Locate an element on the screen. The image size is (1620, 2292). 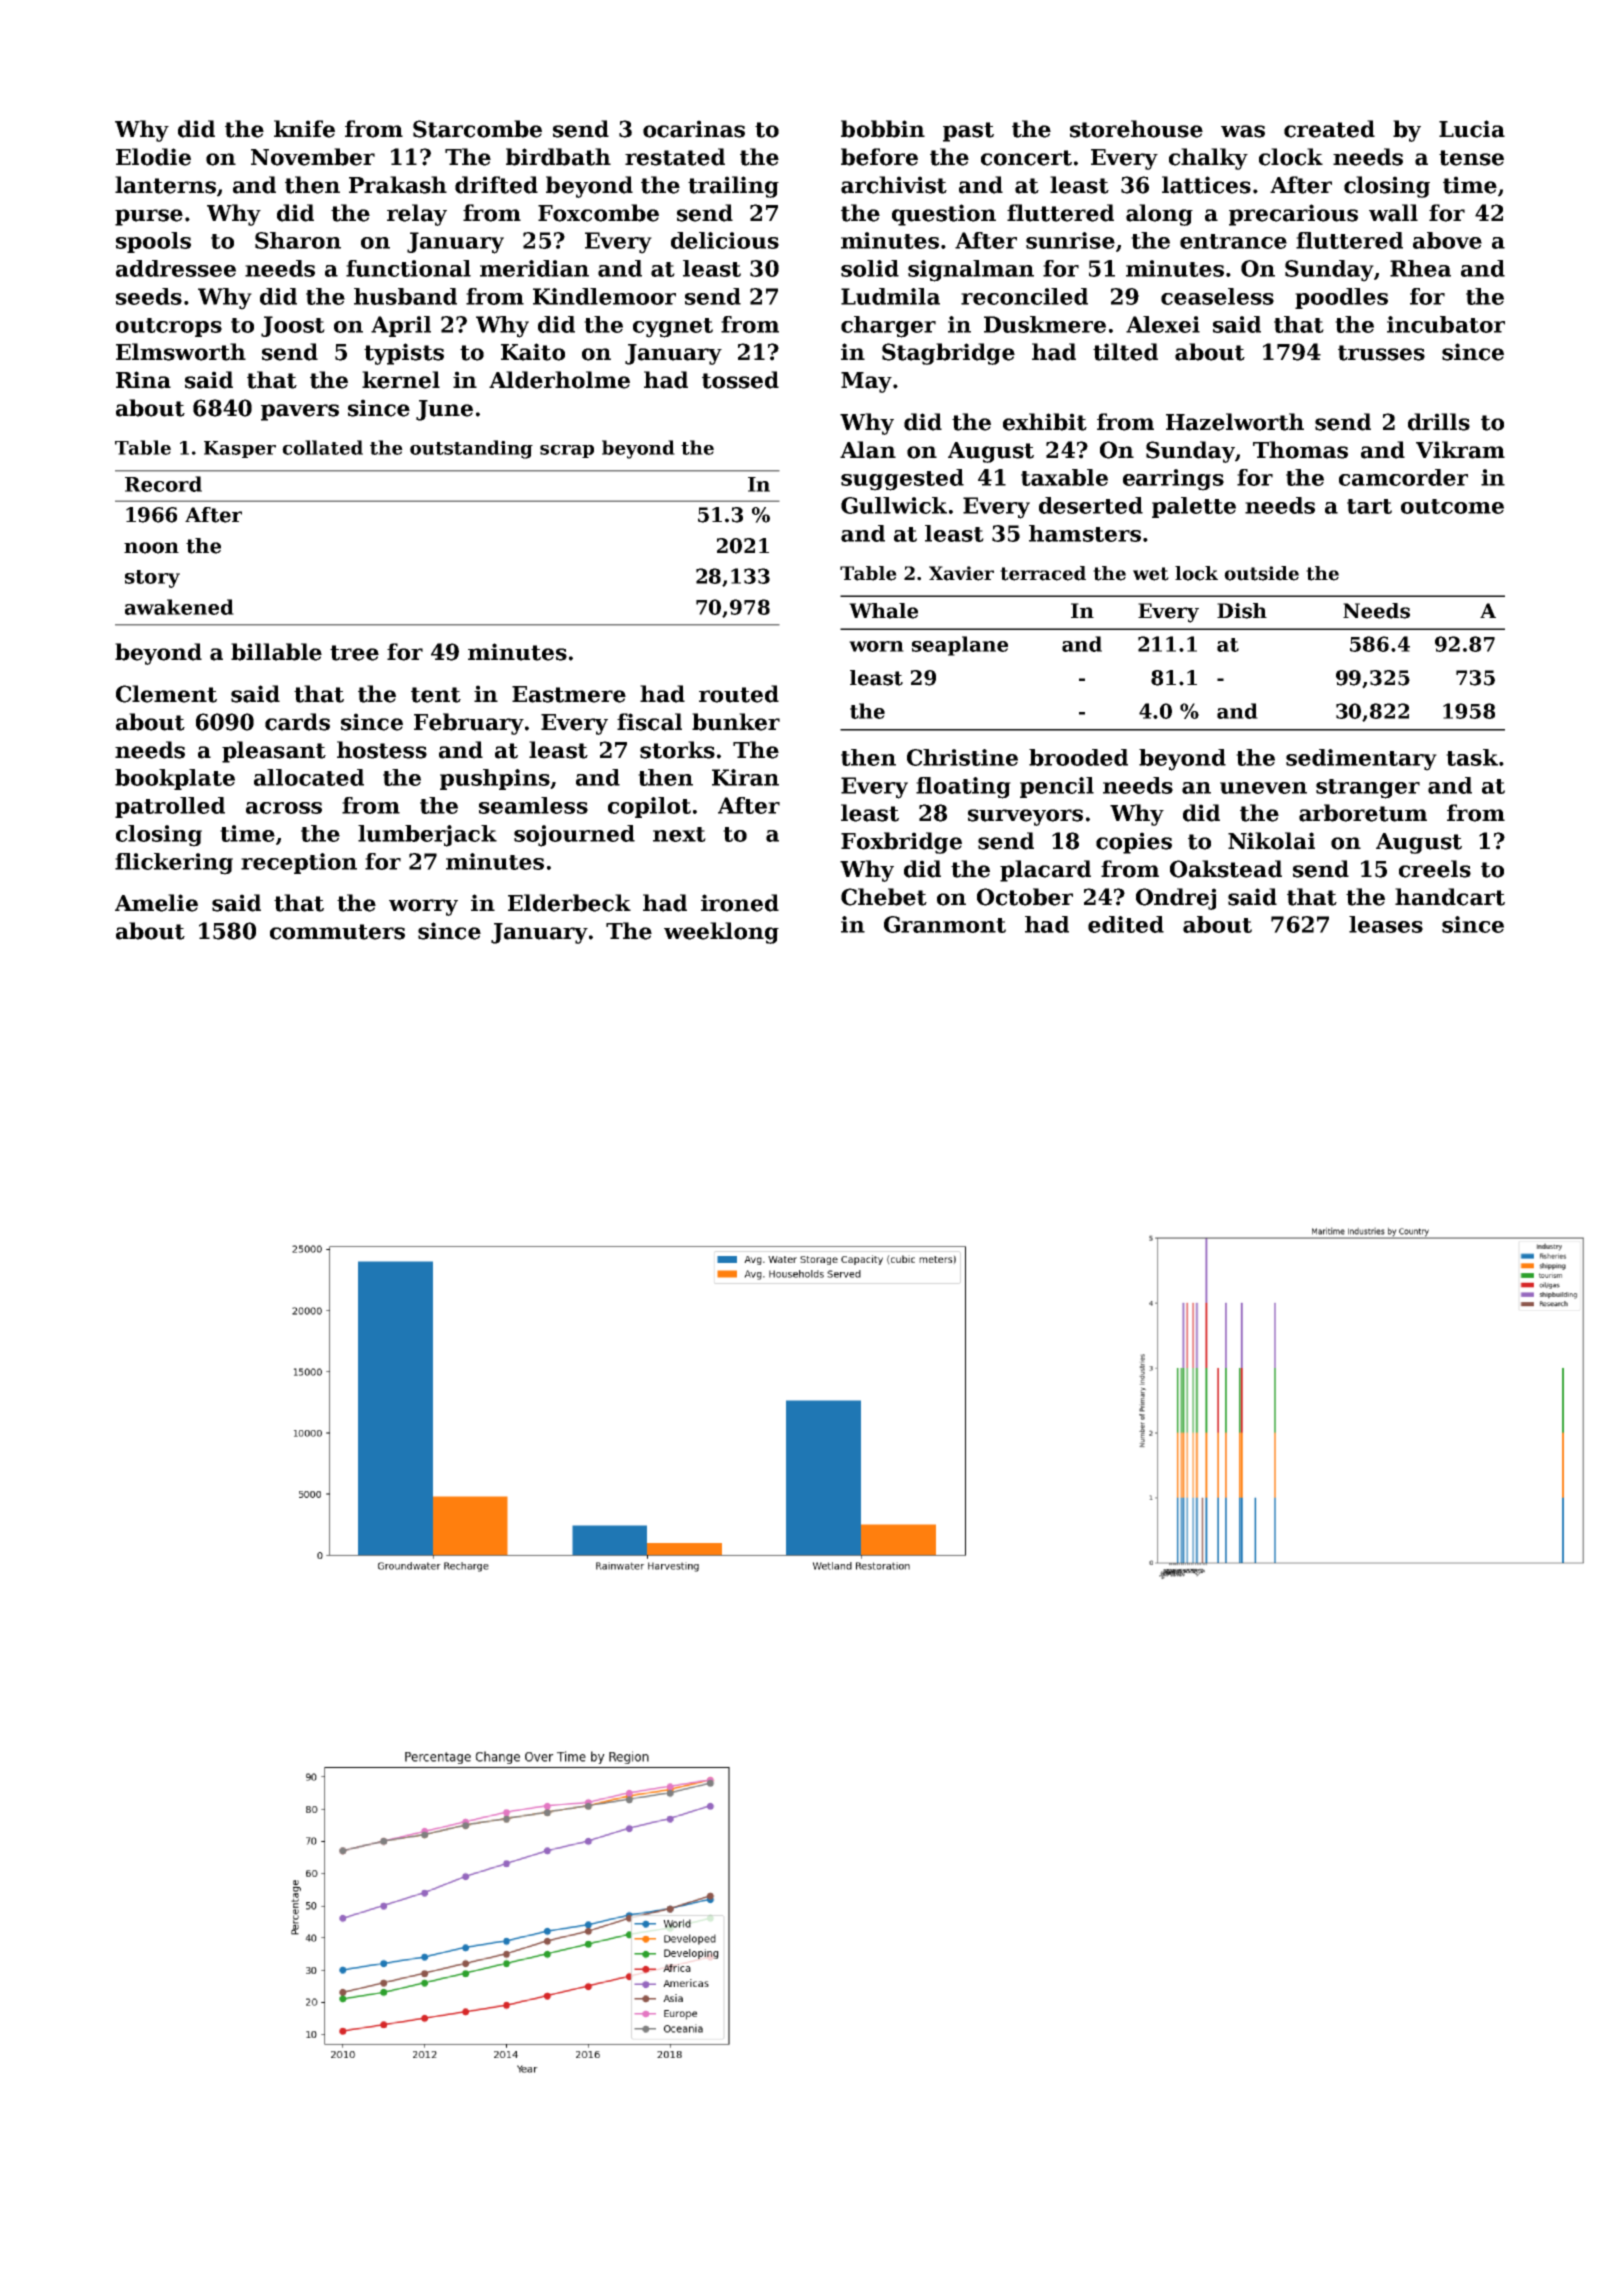
precarious is located at coordinates (1293, 215).
